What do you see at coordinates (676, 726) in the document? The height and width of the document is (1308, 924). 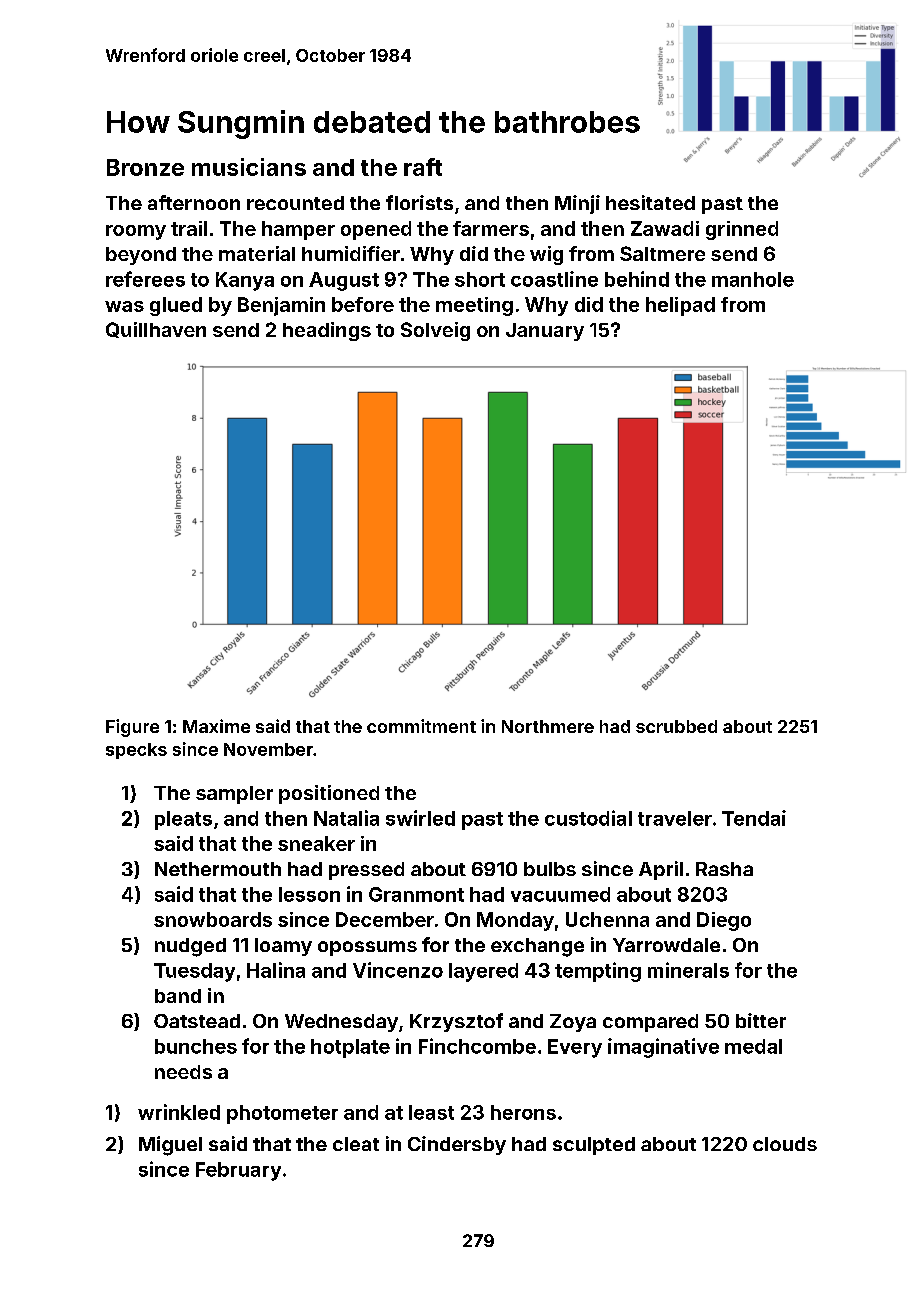 I see `scrubbed` at bounding box center [676, 726].
